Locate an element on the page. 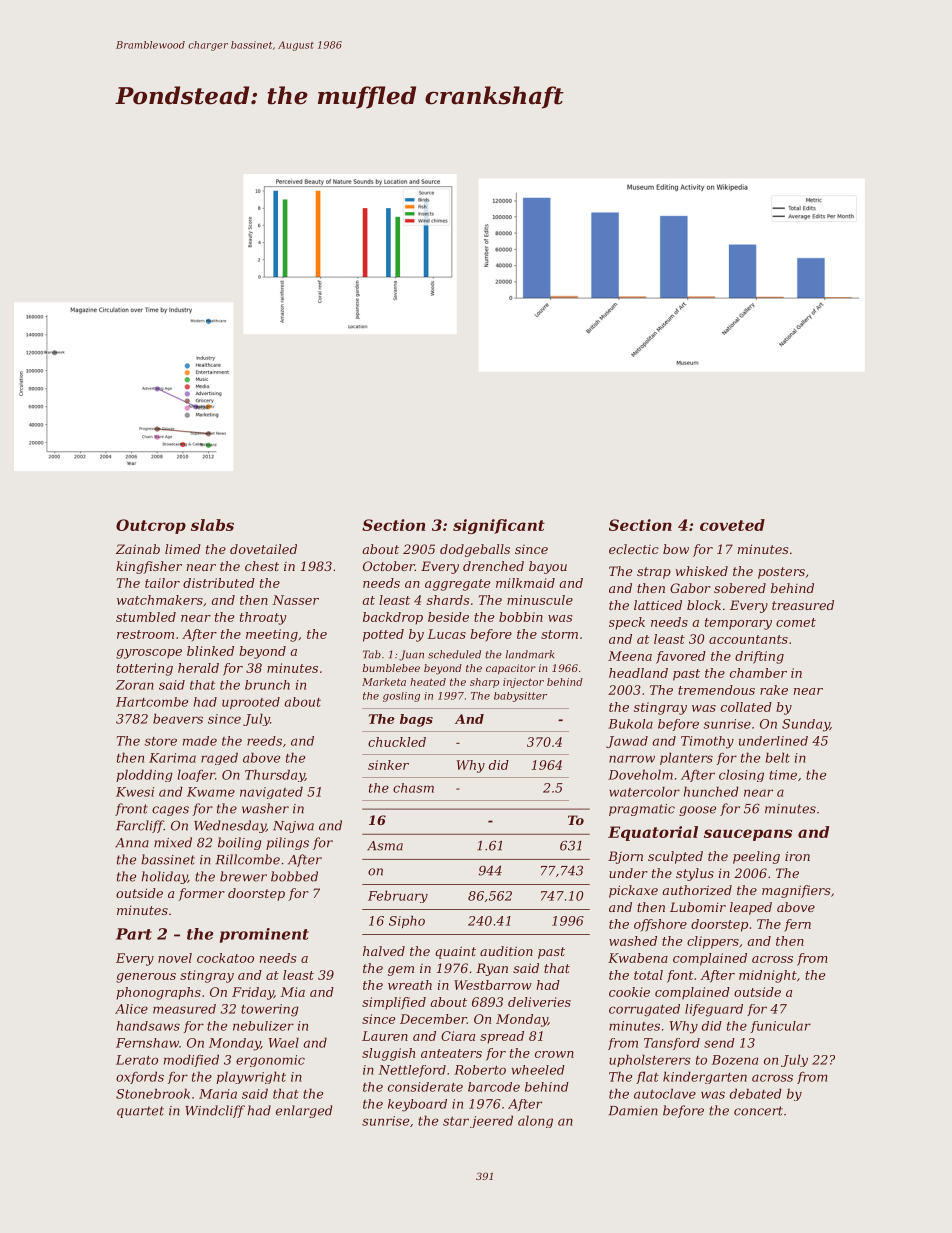  leaped is located at coordinates (751, 908).
